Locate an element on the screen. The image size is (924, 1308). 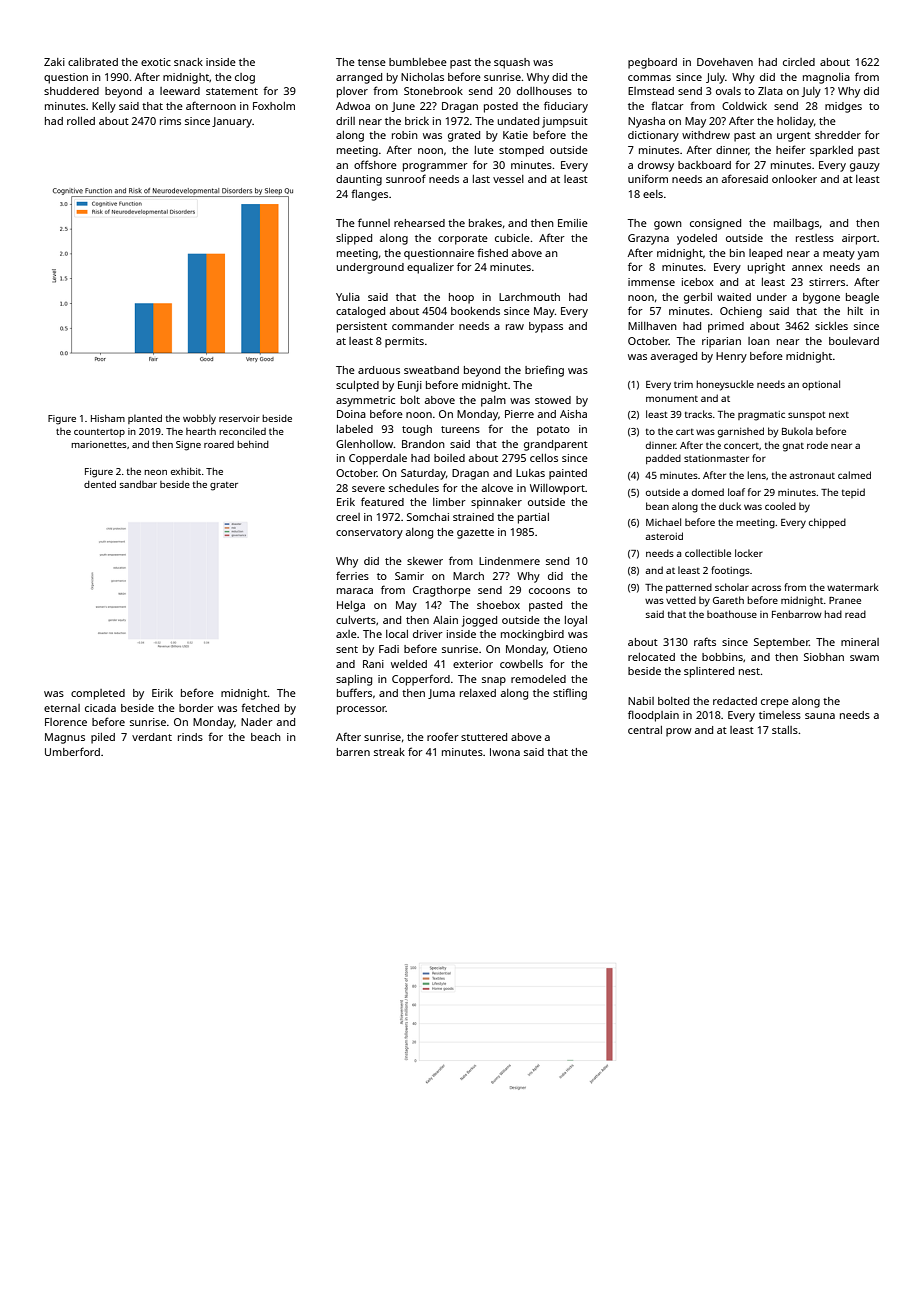
Gareth is located at coordinates (728, 600).
